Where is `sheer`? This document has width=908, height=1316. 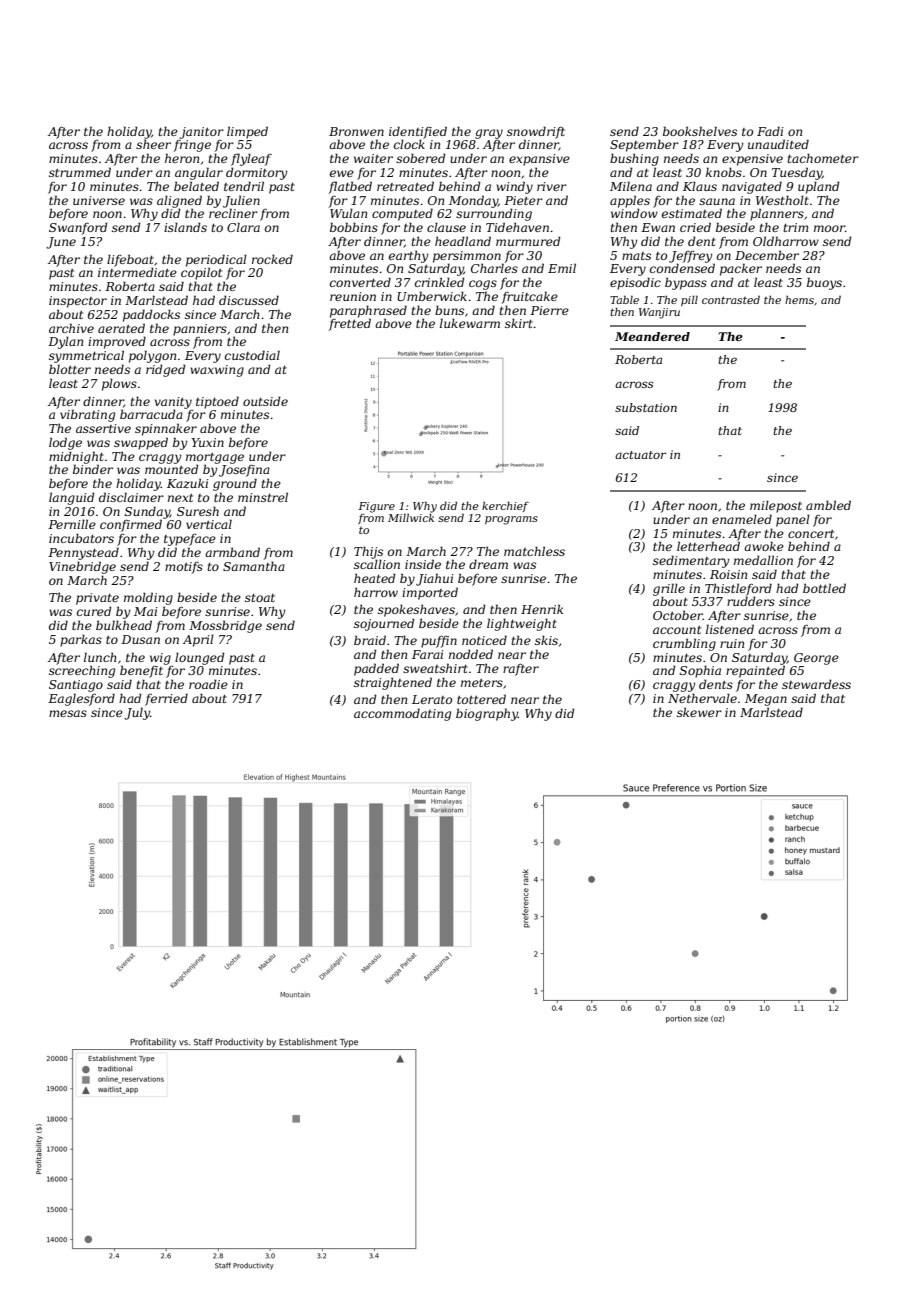
sheer is located at coordinates (153, 144).
